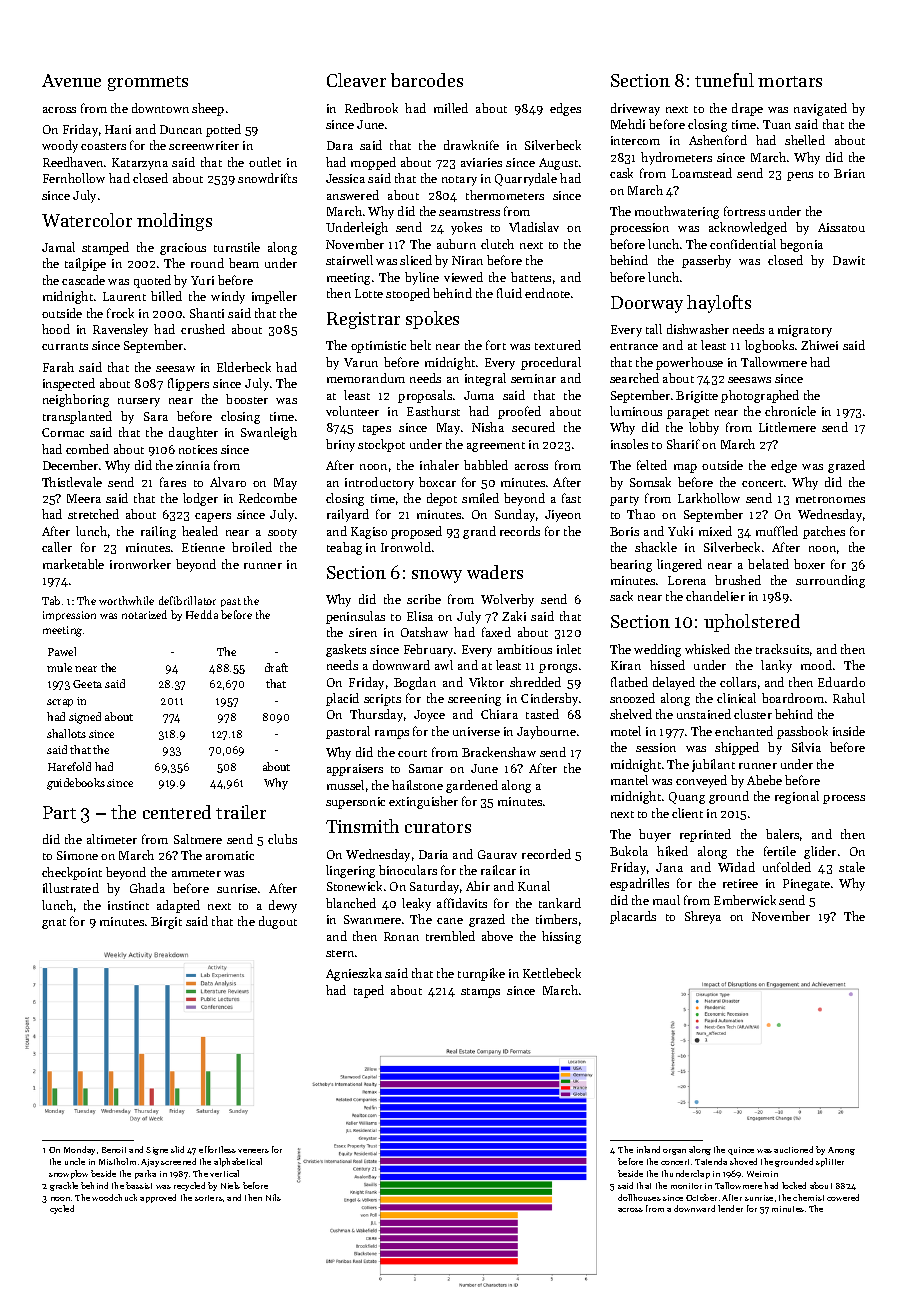  What do you see at coordinates (715, 531) in the image?
I see `mixed` at bounding box center [715, 531].
